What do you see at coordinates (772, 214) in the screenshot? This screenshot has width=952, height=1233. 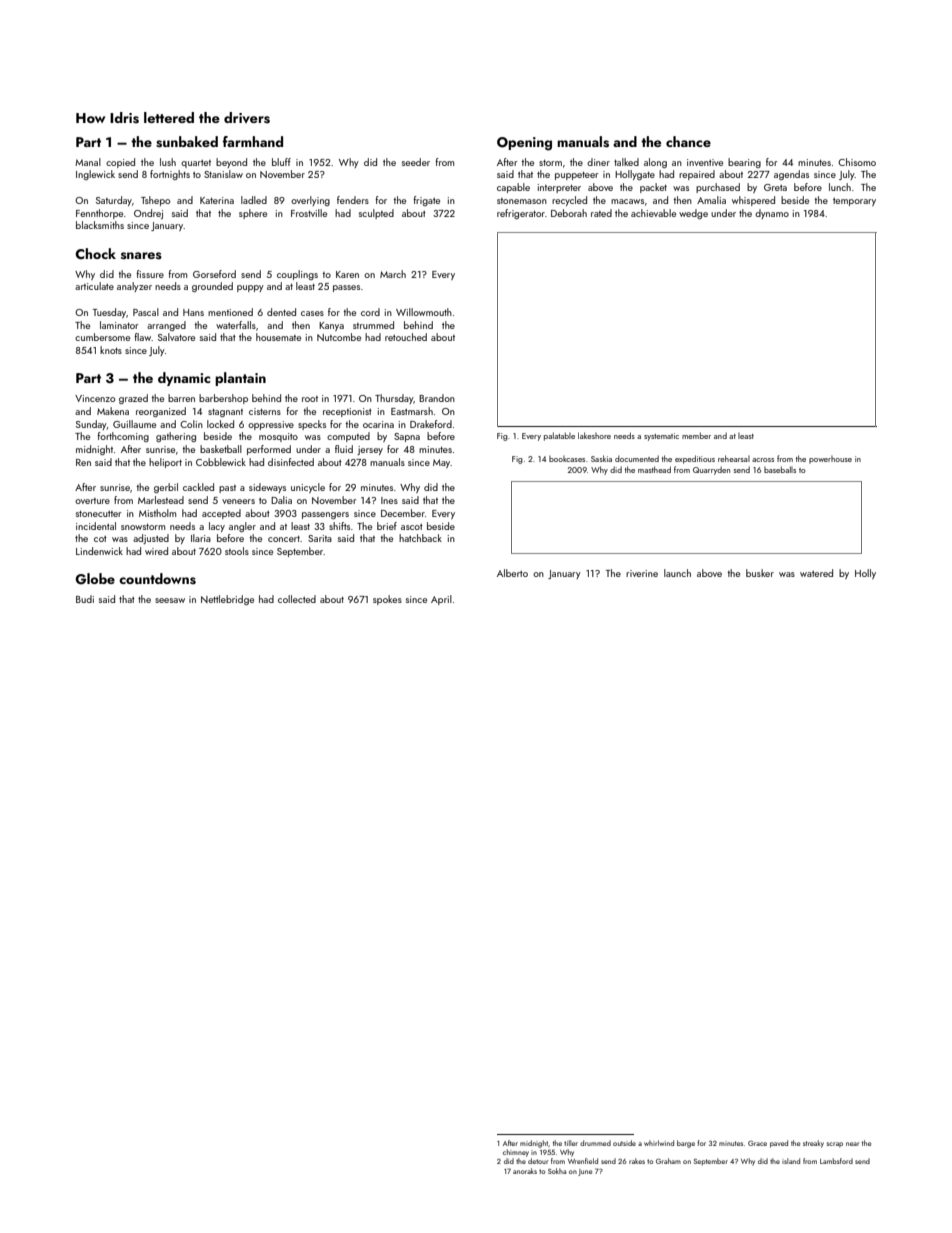 I see `dynamo` at bounding box center [772, 214].
